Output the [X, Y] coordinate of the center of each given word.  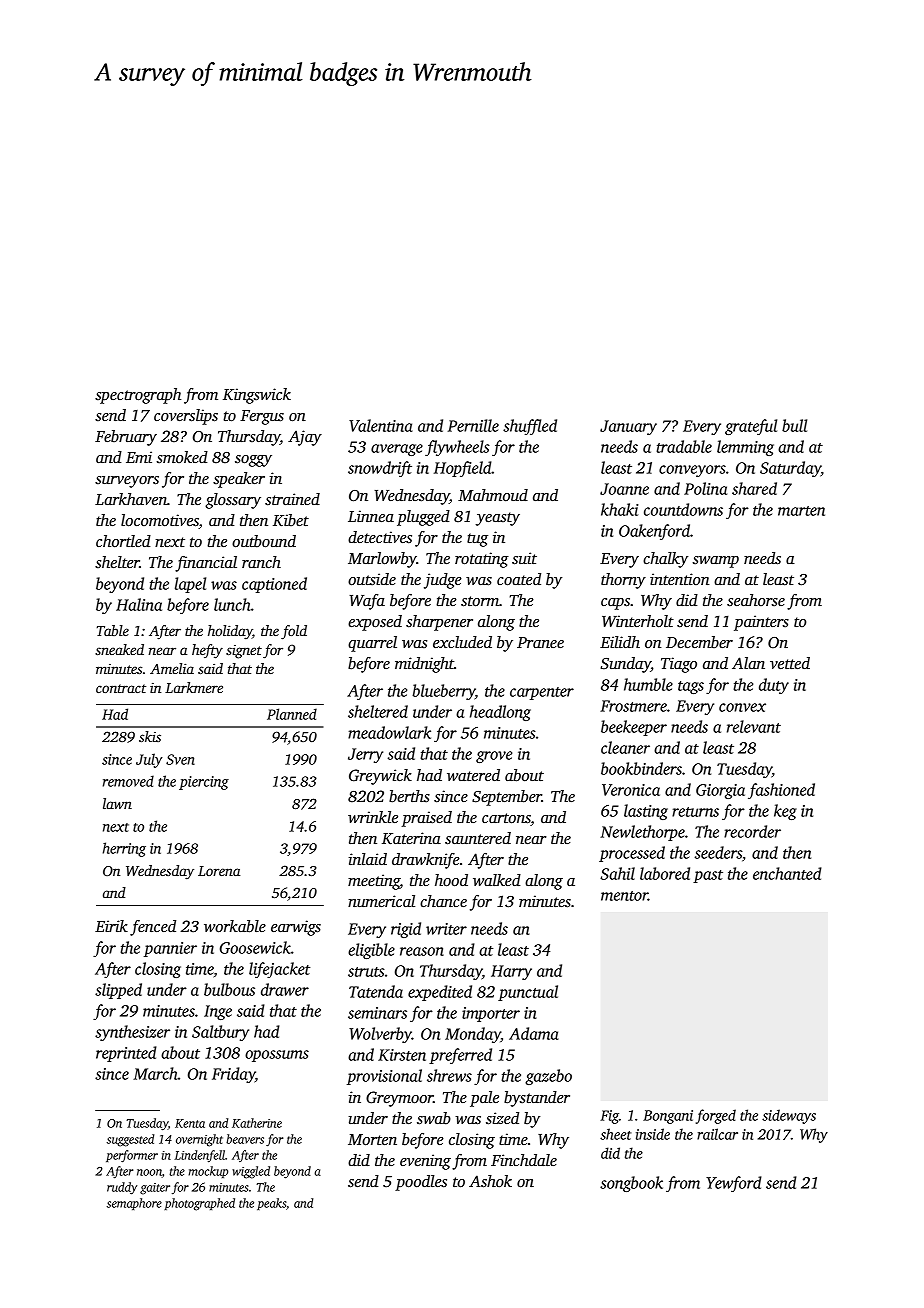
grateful [751, 427]
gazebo [548, 1077]
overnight [199, 1140]
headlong [500, 713]
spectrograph [138, 396]
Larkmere [194, 687]
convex [742, 707]
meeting [374, 882]
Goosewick [255, 947]
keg [785, 812]
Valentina [381, 425]
